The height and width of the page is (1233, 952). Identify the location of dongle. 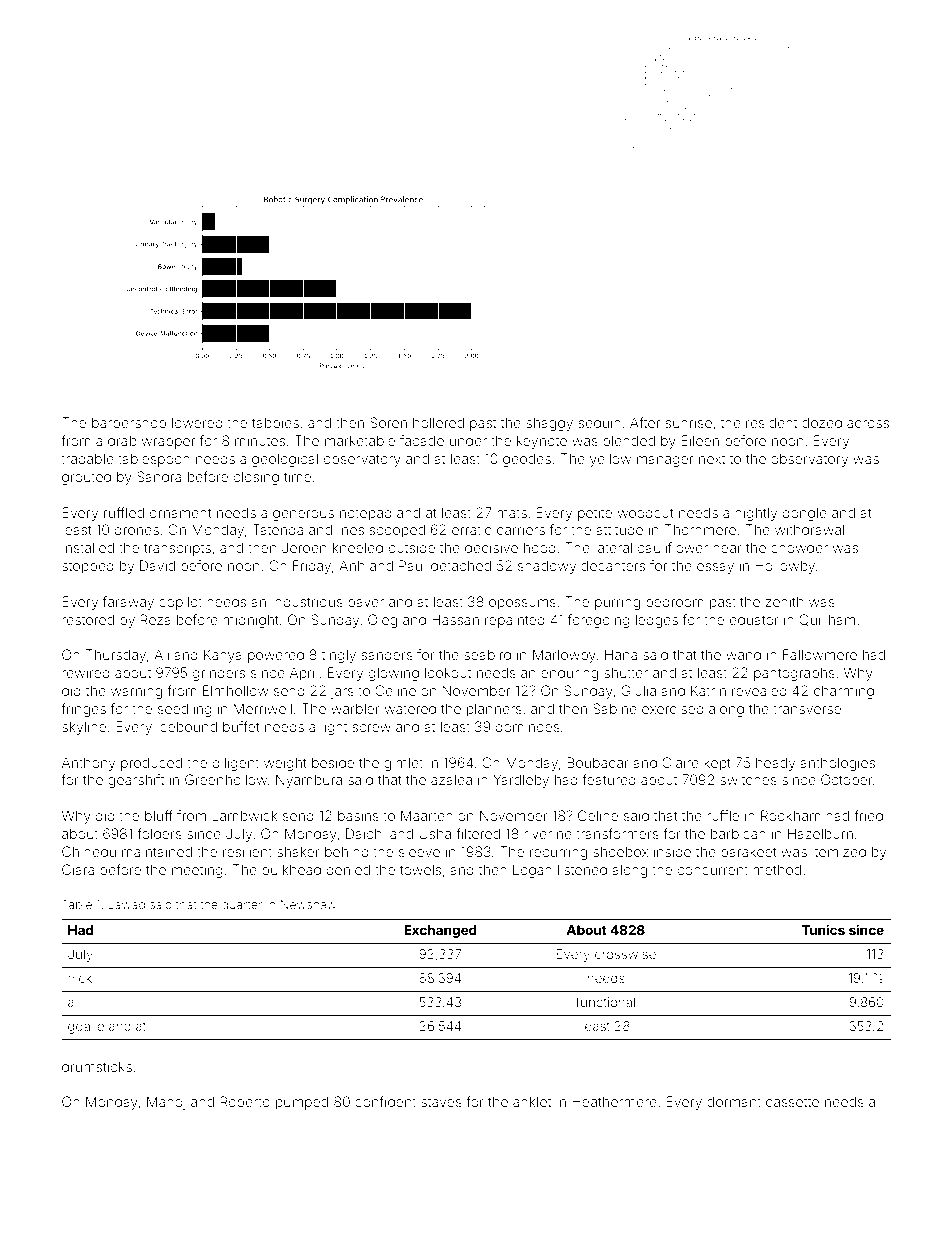
(805, 514).
